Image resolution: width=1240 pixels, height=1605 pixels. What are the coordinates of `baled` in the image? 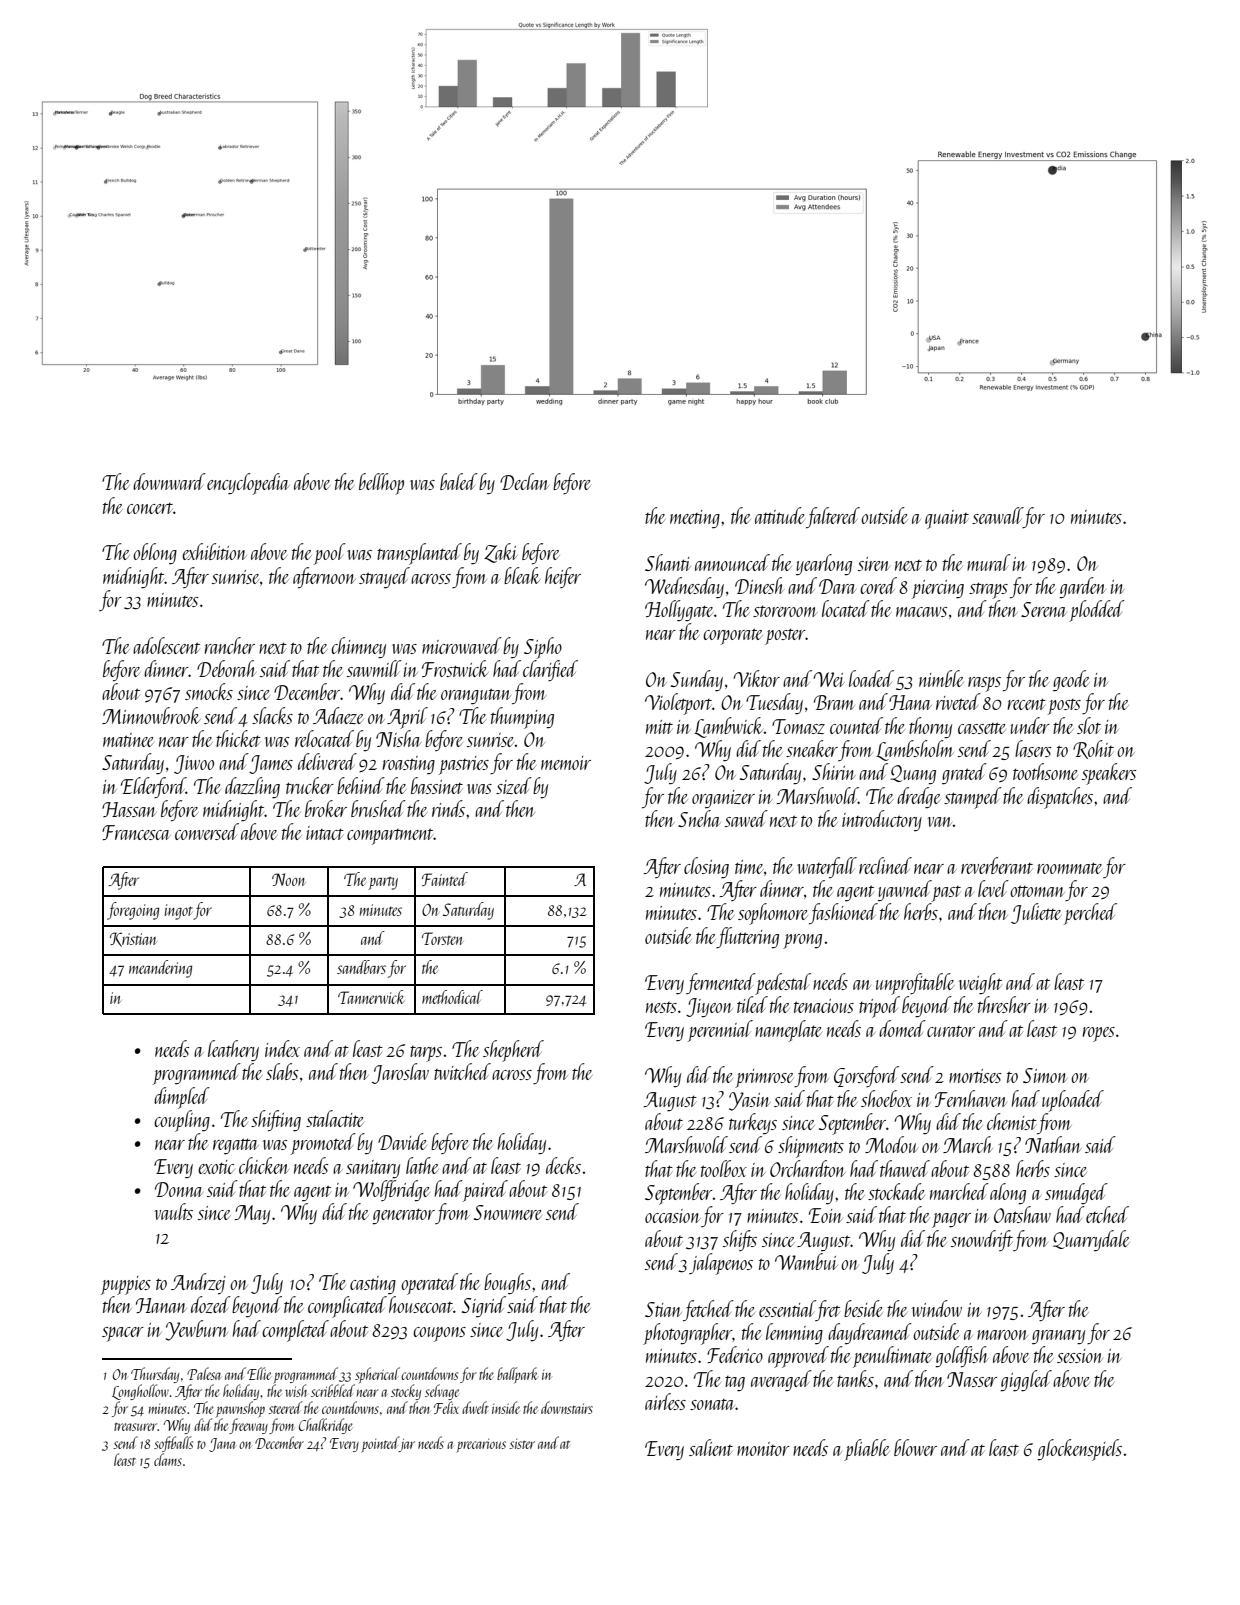 It's located at (459, 481).
